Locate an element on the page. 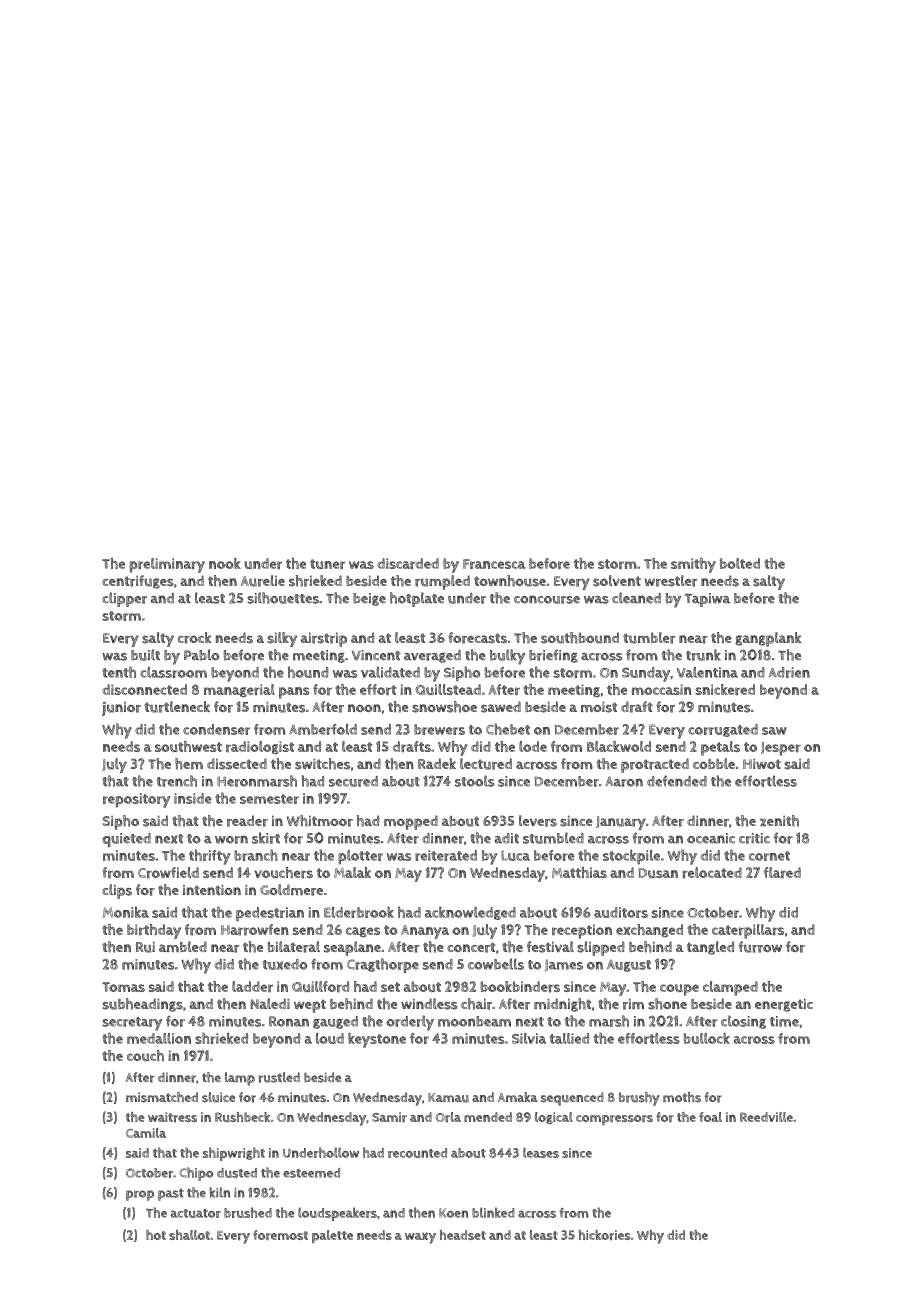 The image size is (924, 1308). kiln is located at coordinates (220, 1192).
